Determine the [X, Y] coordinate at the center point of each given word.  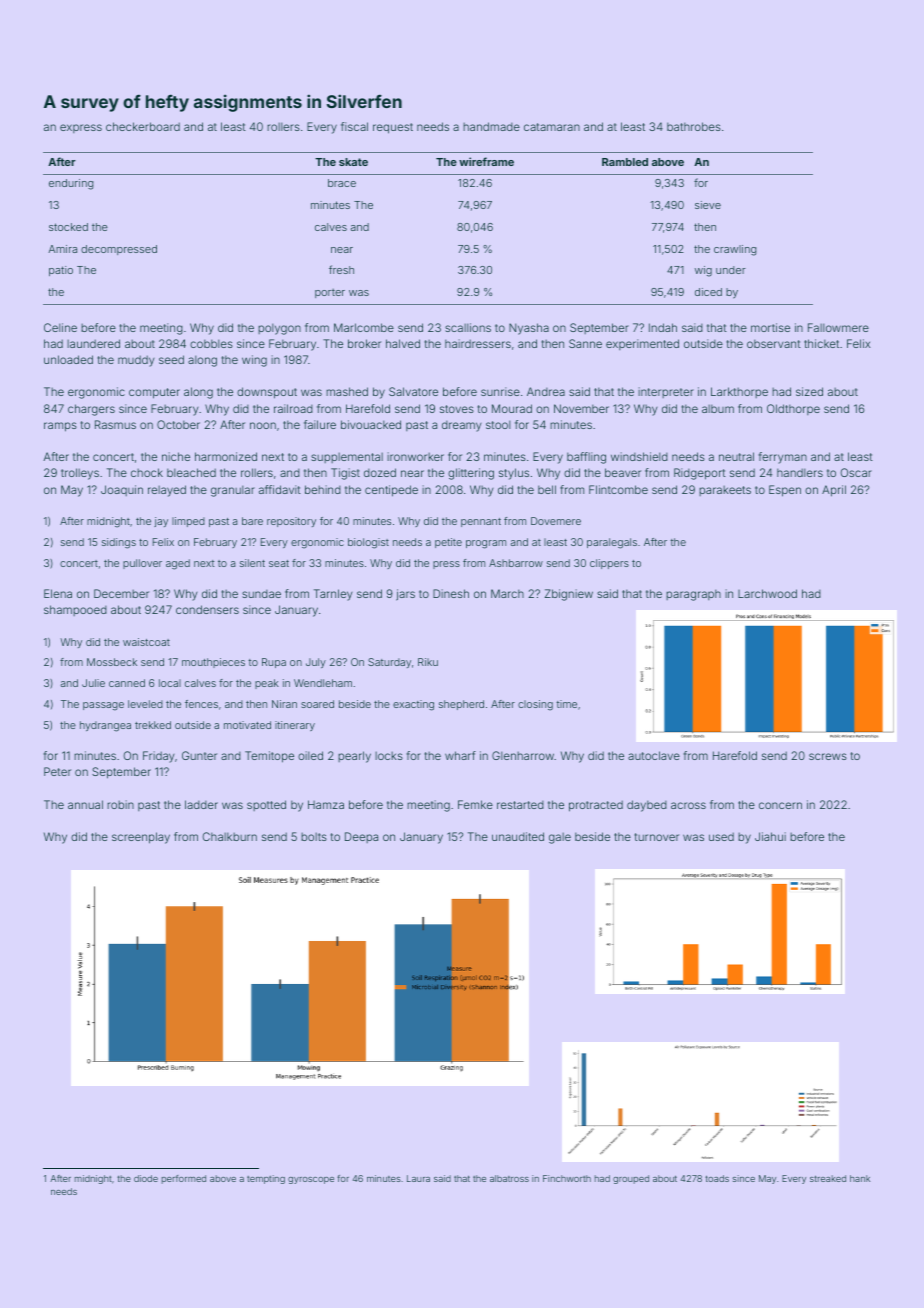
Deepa [361, 837]
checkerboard [143, 126]
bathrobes [694, 126]
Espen [785, 491]
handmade [491, 126]
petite [448, 543]
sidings [119, 543]
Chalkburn [230, 836]
